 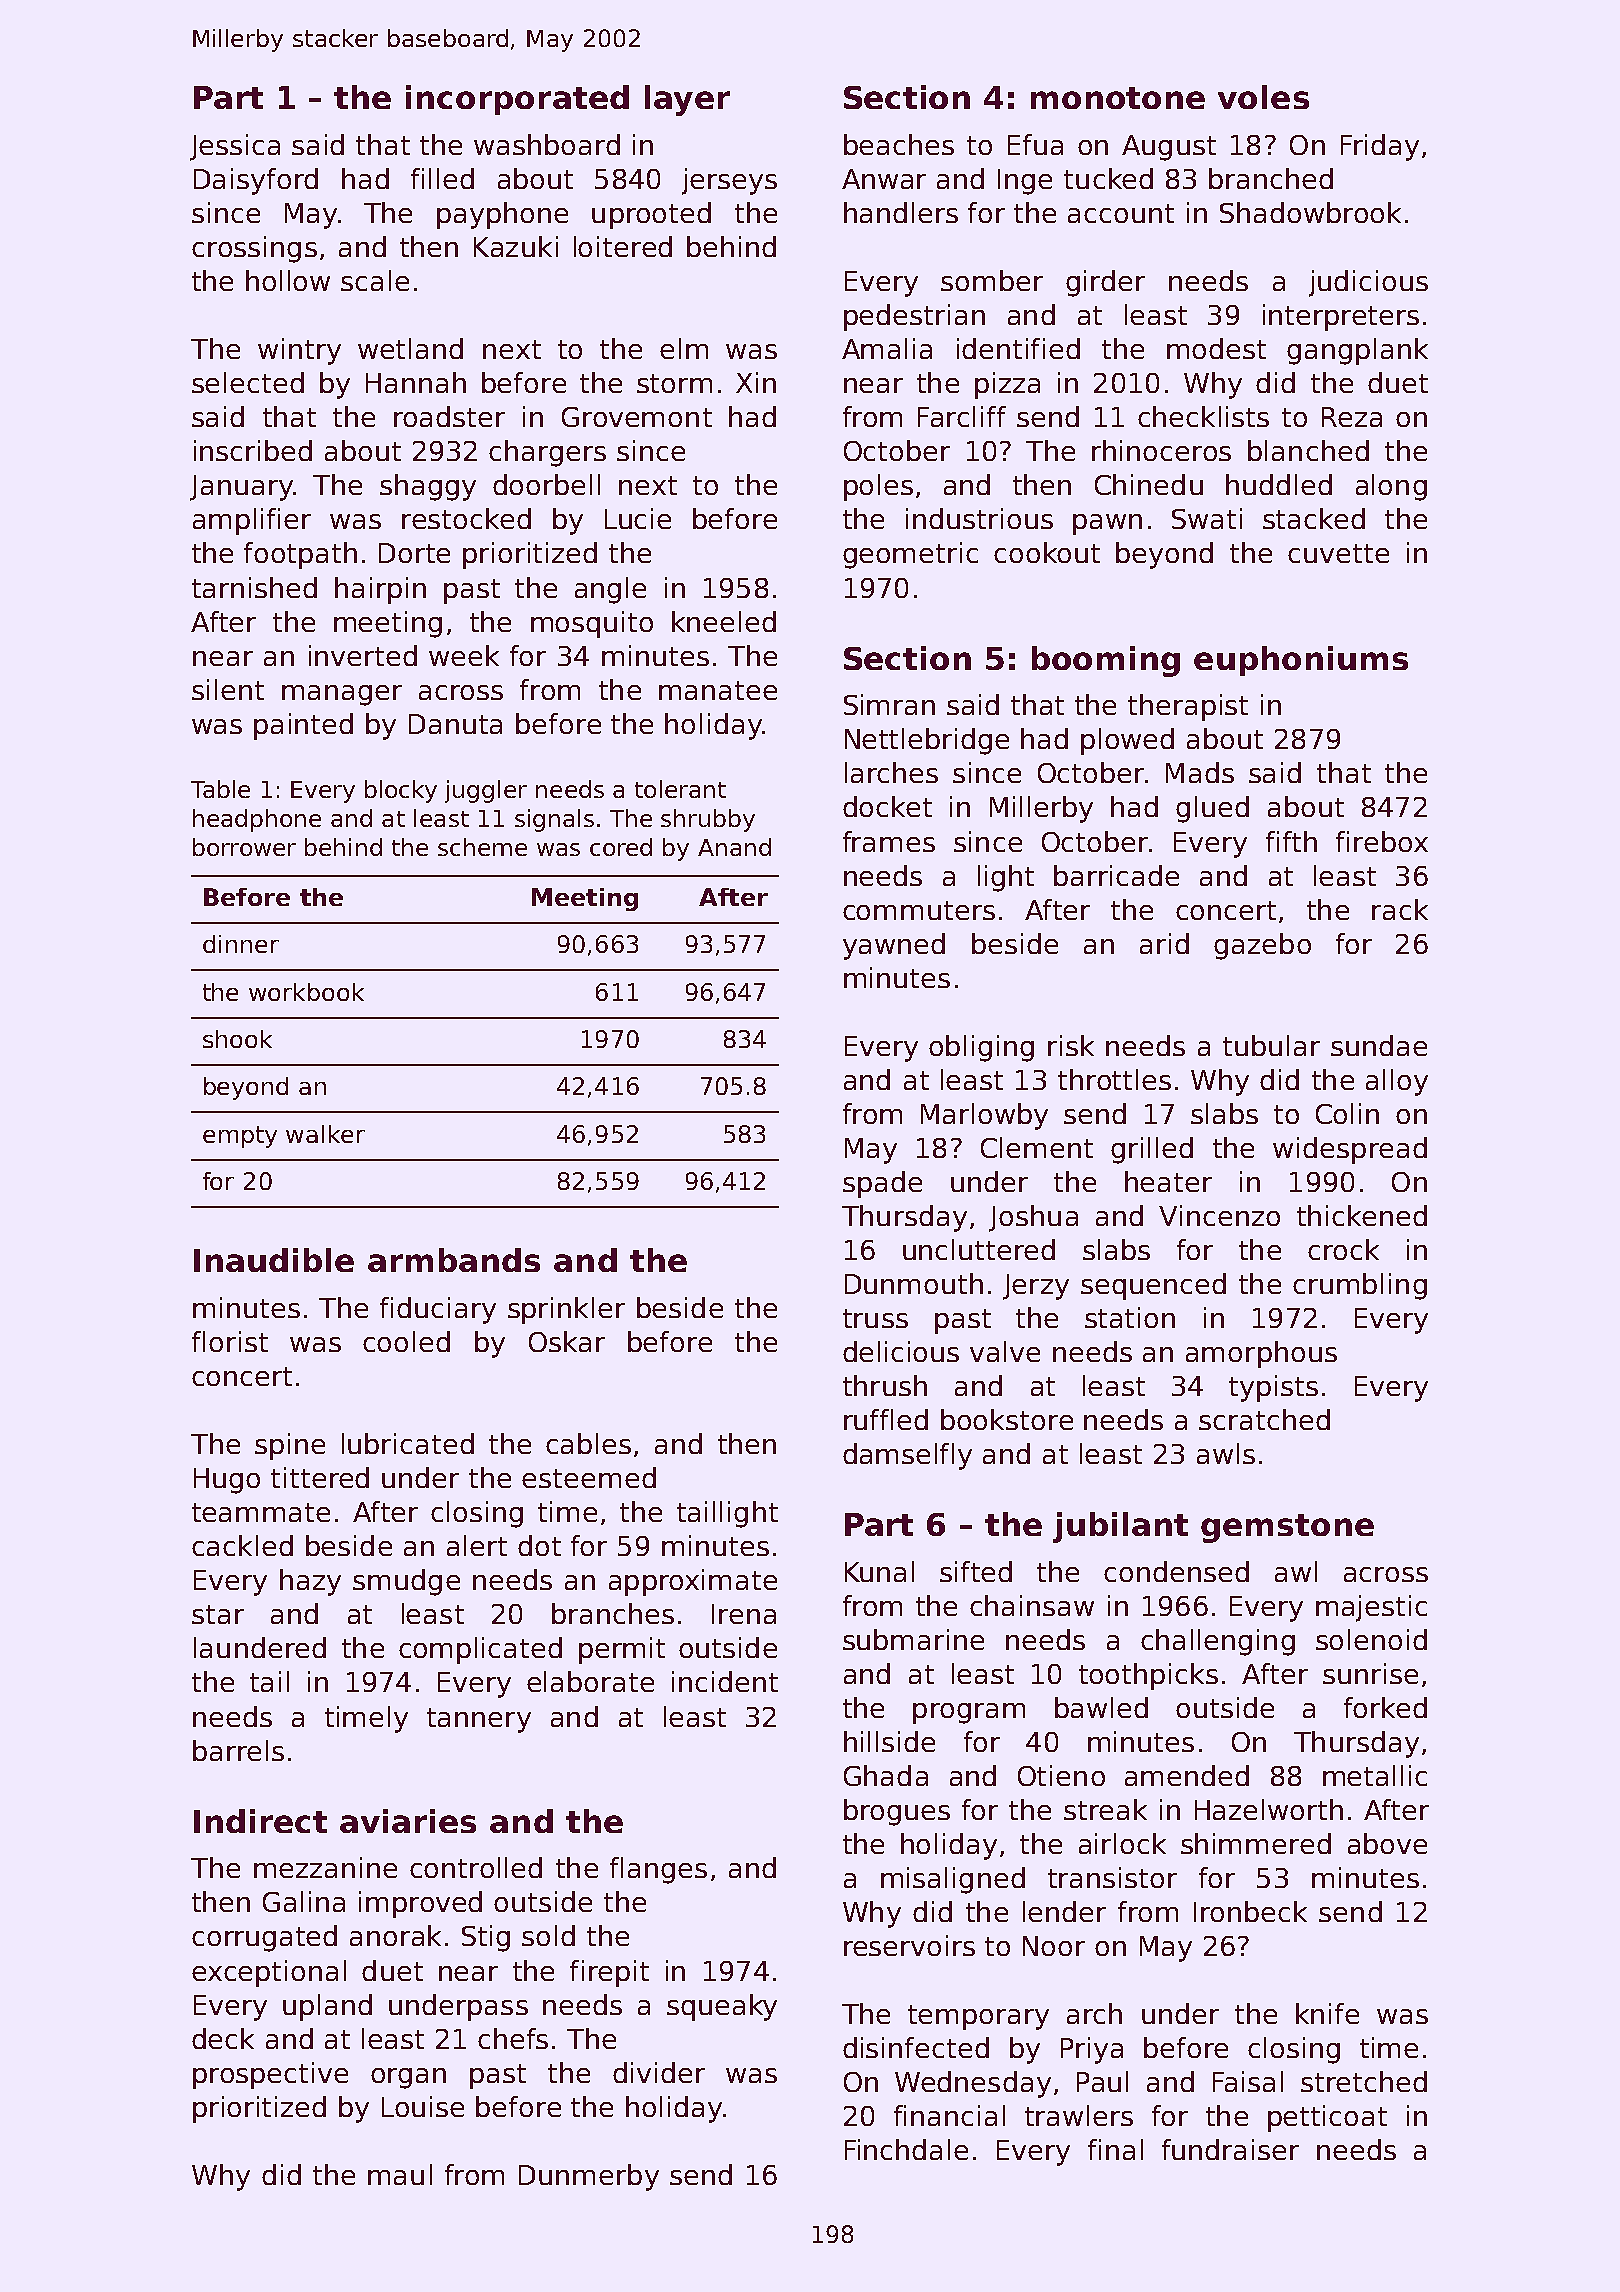 I want to click on Simran, so click(x=889, y=704).
